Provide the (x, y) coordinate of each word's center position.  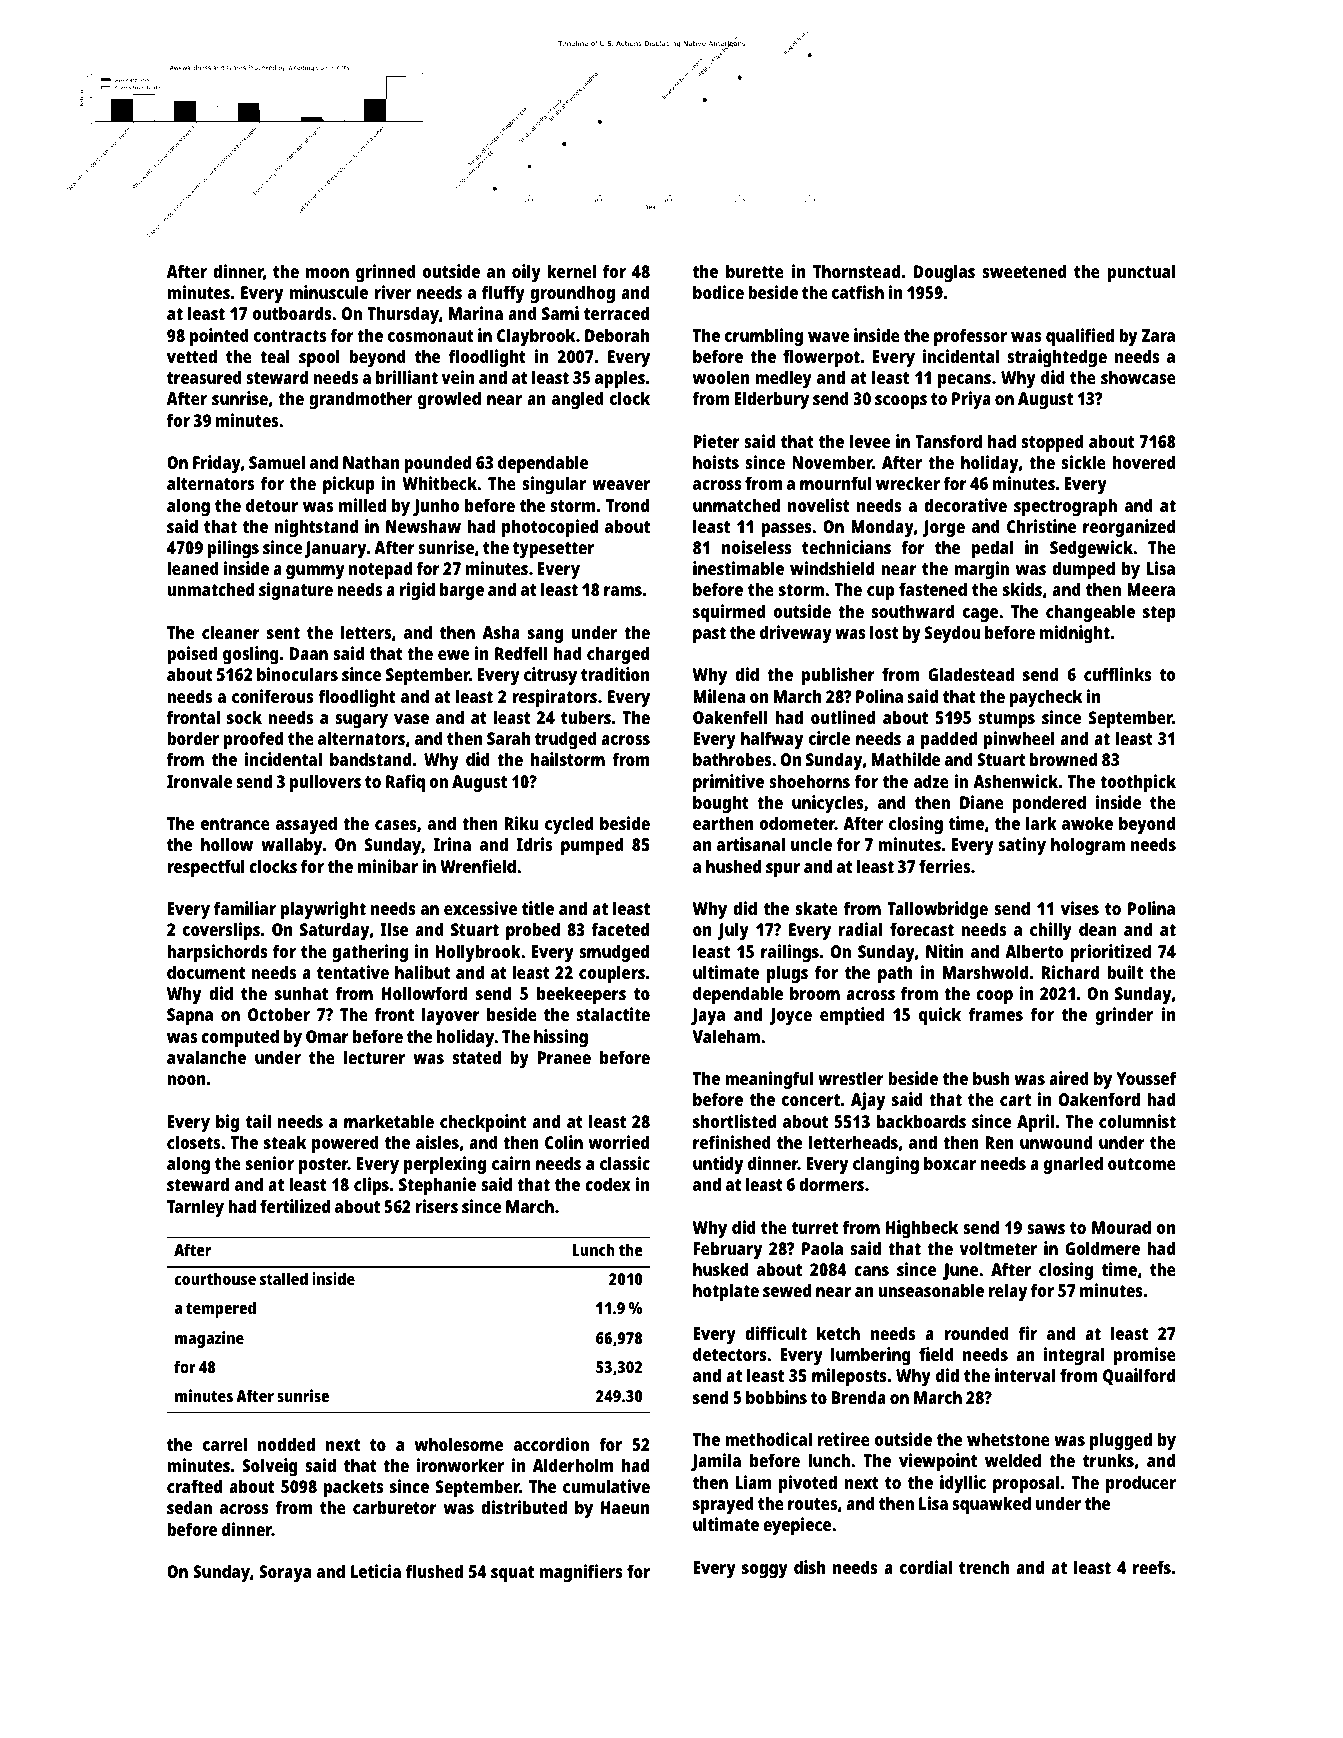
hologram (1088, 846)
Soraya (285, 1573)
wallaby (292, 846)
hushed (733, 866)
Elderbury (772, 400)
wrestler (851, 1078)
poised (192, 655)
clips (371, 1186)
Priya (971, 400)
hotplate (726, 1292)
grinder (1124, 1016)
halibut (422, 972)
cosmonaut (430, 336)
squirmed (729, 613)
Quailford (1139, 1376)
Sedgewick (1091, 549)
